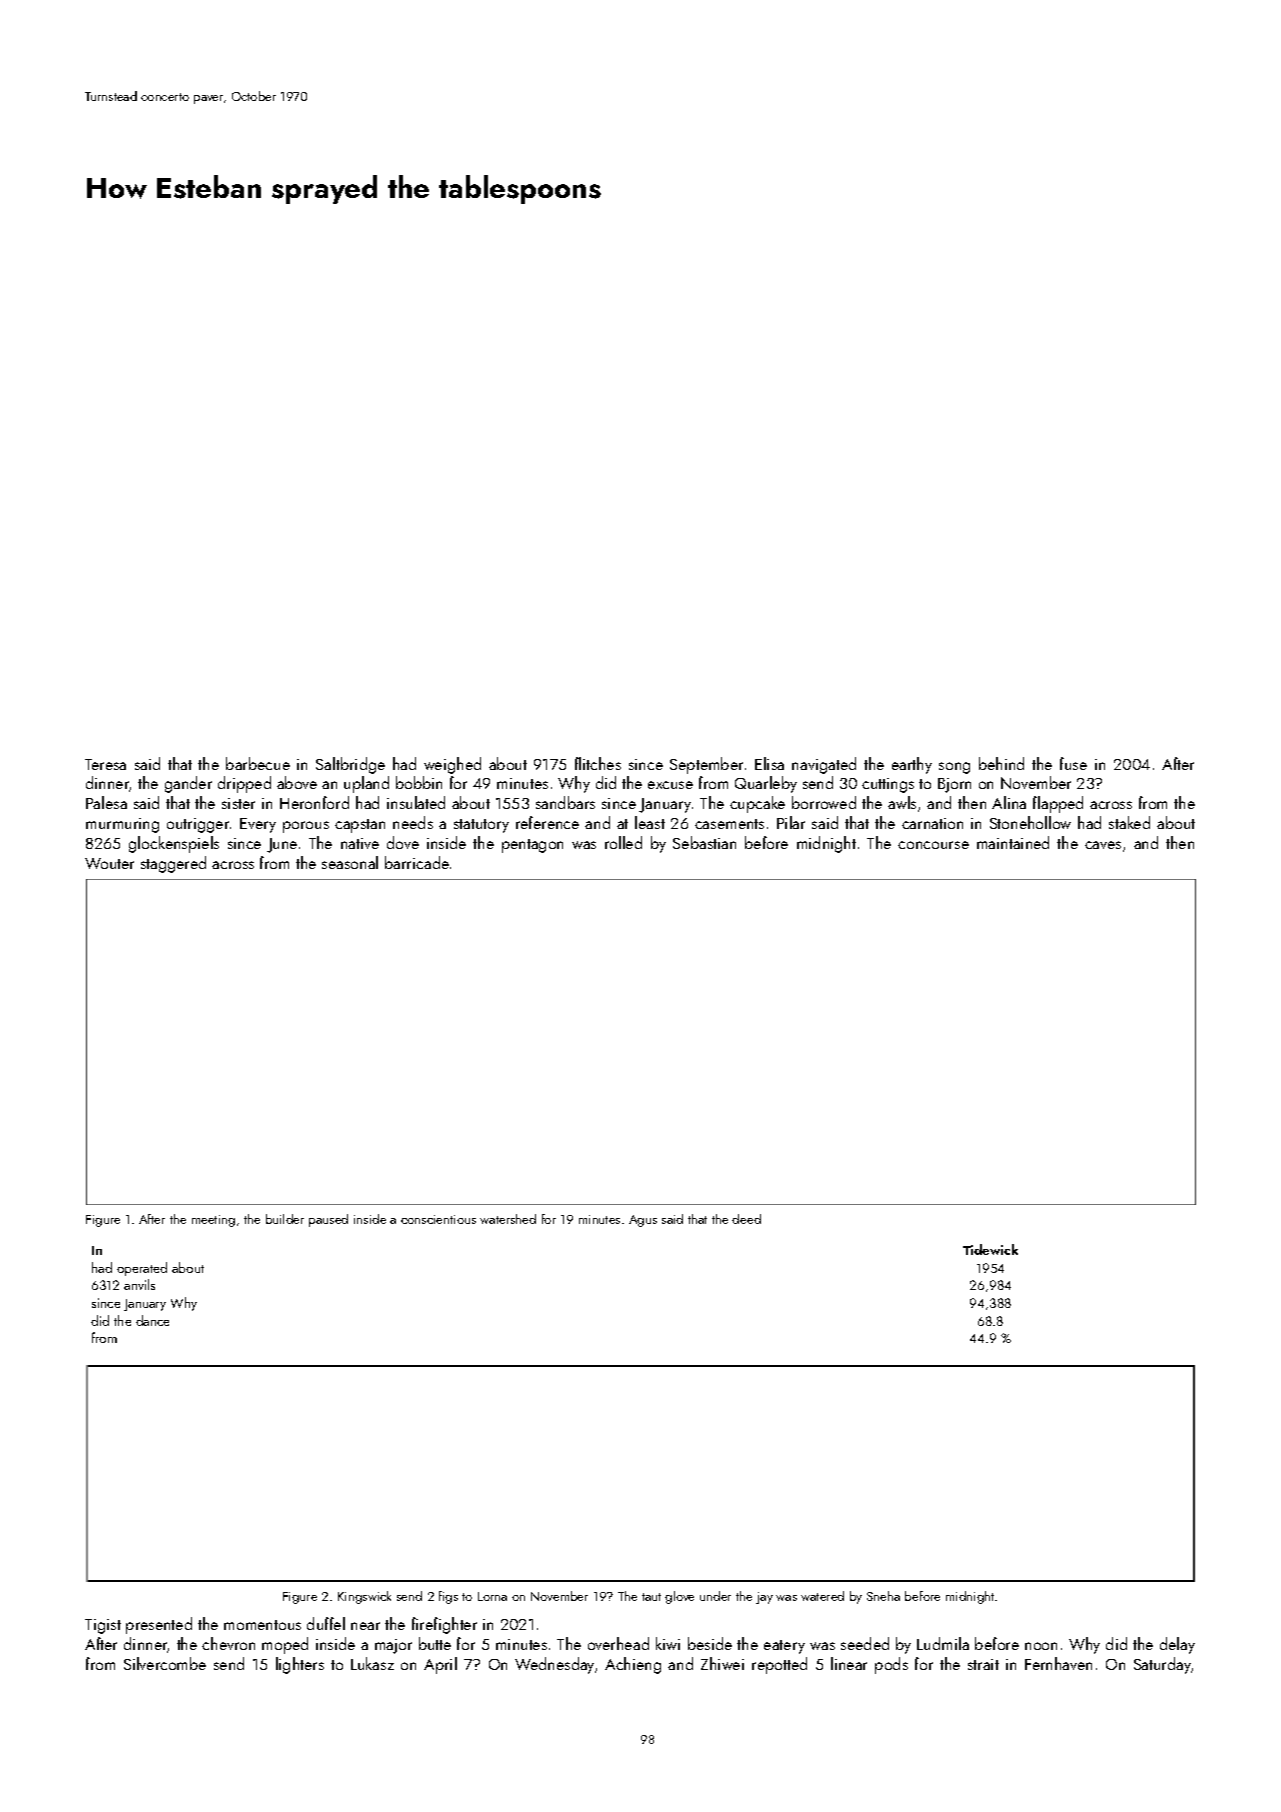 The image size is (1281, 1812). What do you see at coordinates (746, 1219) in the page?
I see `deed` at bounding box center [746, 1219].
